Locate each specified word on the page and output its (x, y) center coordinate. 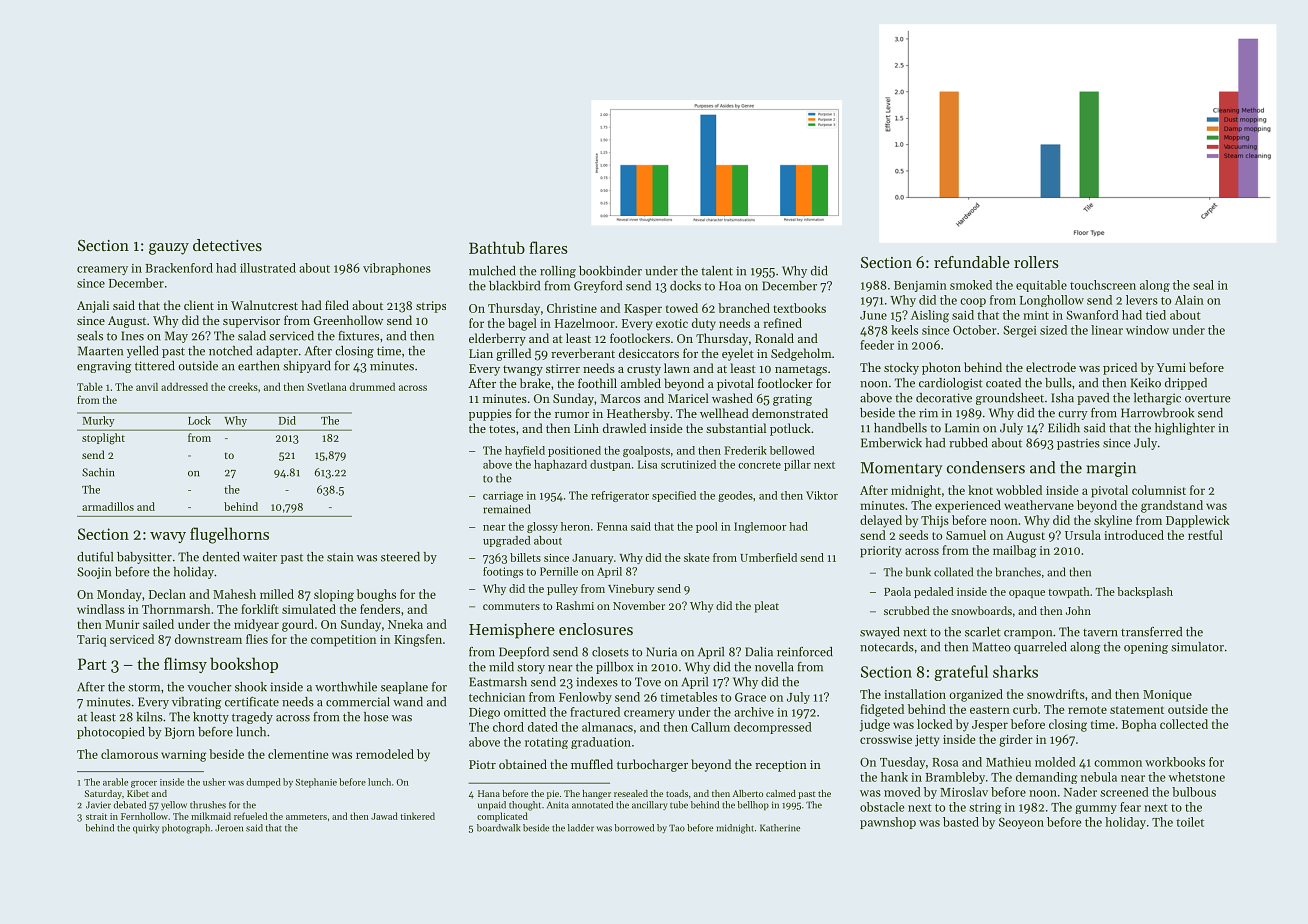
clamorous (129, 754)
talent (717, 271)
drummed (372, 386)
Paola (897, 591)
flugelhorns (229, 535)
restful (1205, 535)
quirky (146, 829)
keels (904, 330)
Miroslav (964, 792)
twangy (523, 370)
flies (257, 639)
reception (781, 766)
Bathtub (497, 247)
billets (525, 557)
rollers (1036, 262)
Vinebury (631, 589)
